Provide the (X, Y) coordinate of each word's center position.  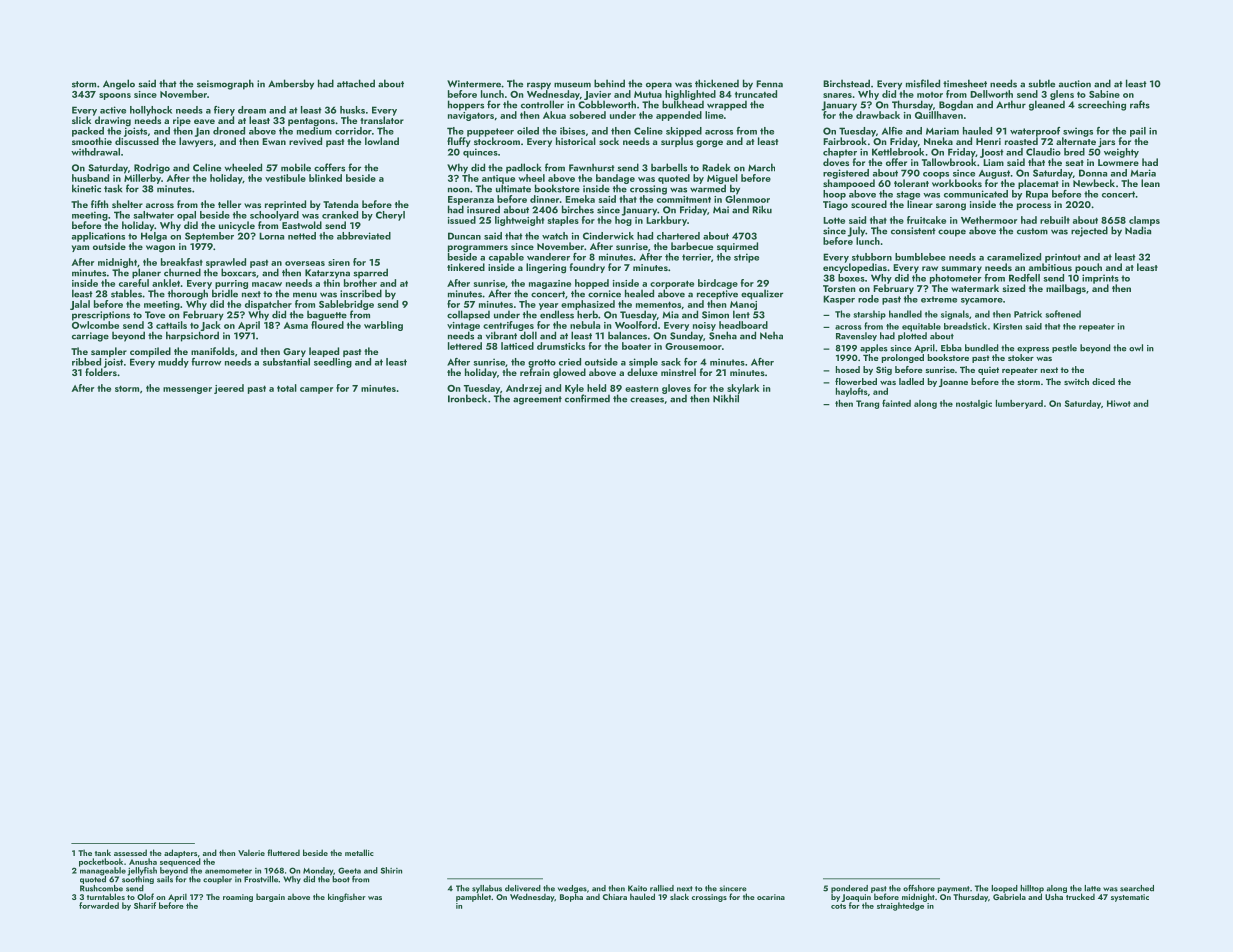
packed (88, 132)
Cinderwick (608, 236)
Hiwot (1119, 403)
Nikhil (726, 398)
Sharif (145, 905)
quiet (988, 371)
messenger (187, 390)
